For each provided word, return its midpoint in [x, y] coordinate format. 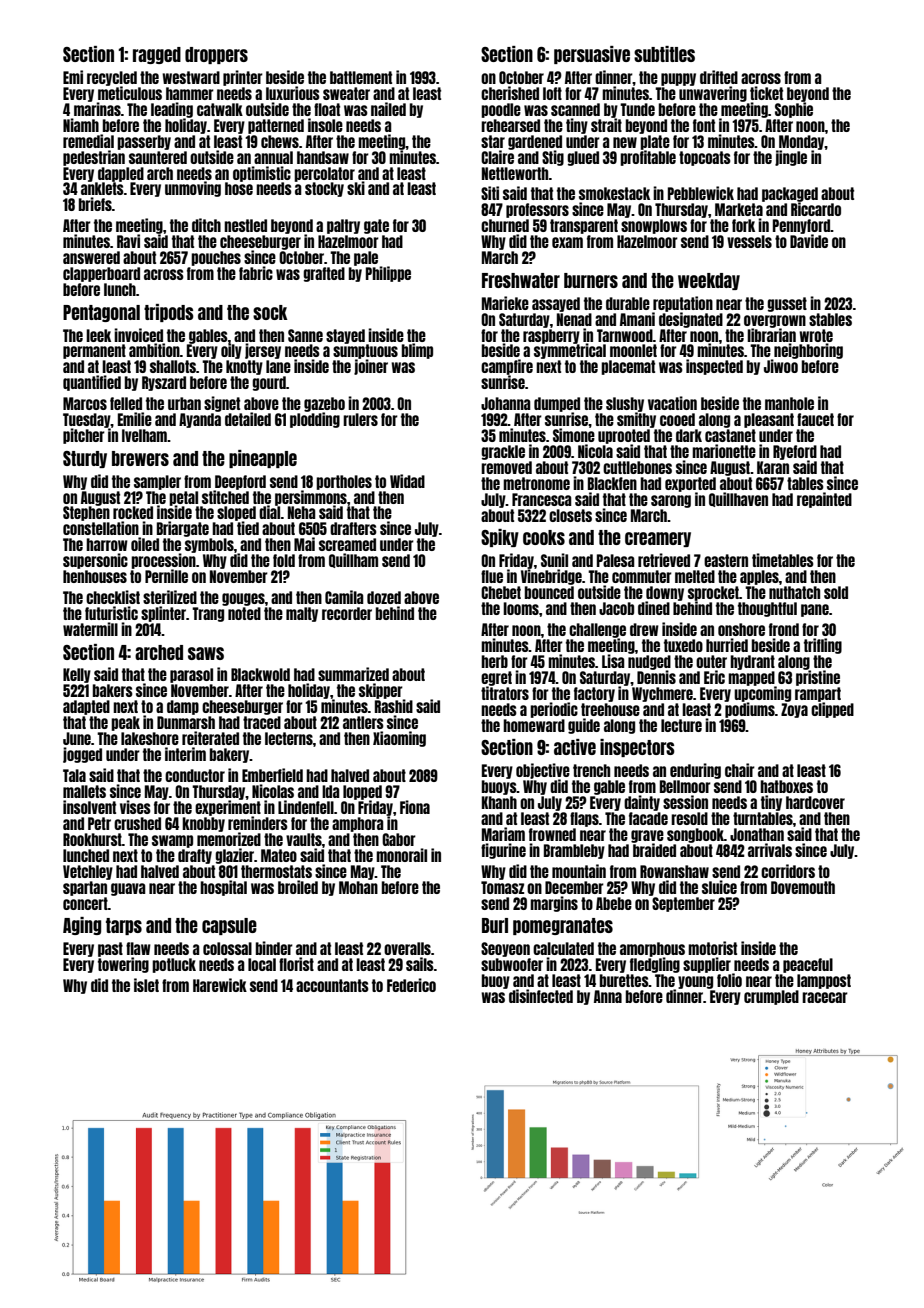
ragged [157, 55]
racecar [825, 997]
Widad [407, 481]
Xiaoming [399, 739]
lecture [681, 725]
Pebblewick [701, 193]
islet [146, 985]
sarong [671, 501]
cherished [510, 93]
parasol [191, 675]
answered [91, 257]
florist [296, 964]
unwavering [713, 94]
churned [505, 225]
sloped [236, 514]
